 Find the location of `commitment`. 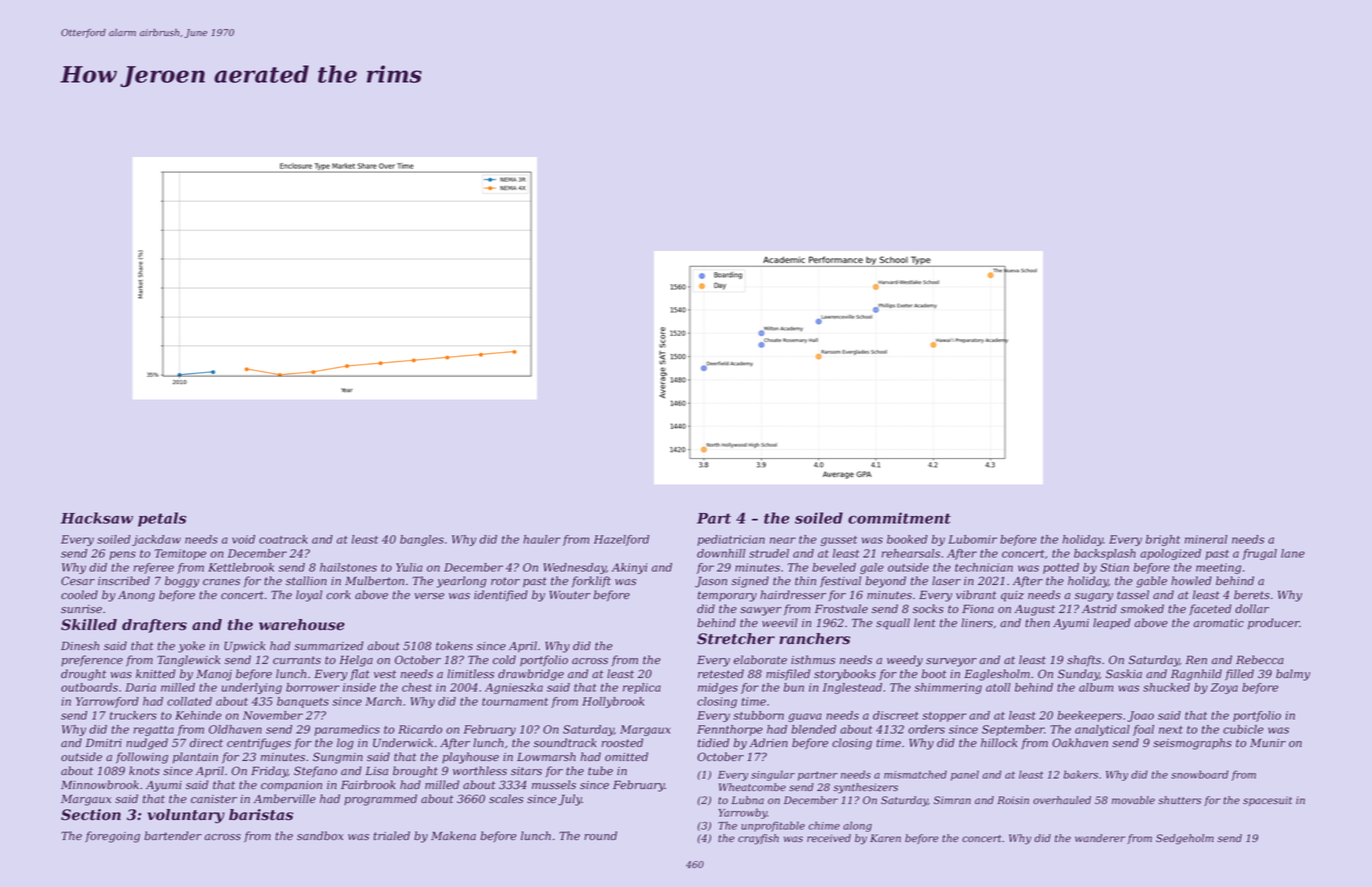

commitment is located at coordinates (899, 518).
